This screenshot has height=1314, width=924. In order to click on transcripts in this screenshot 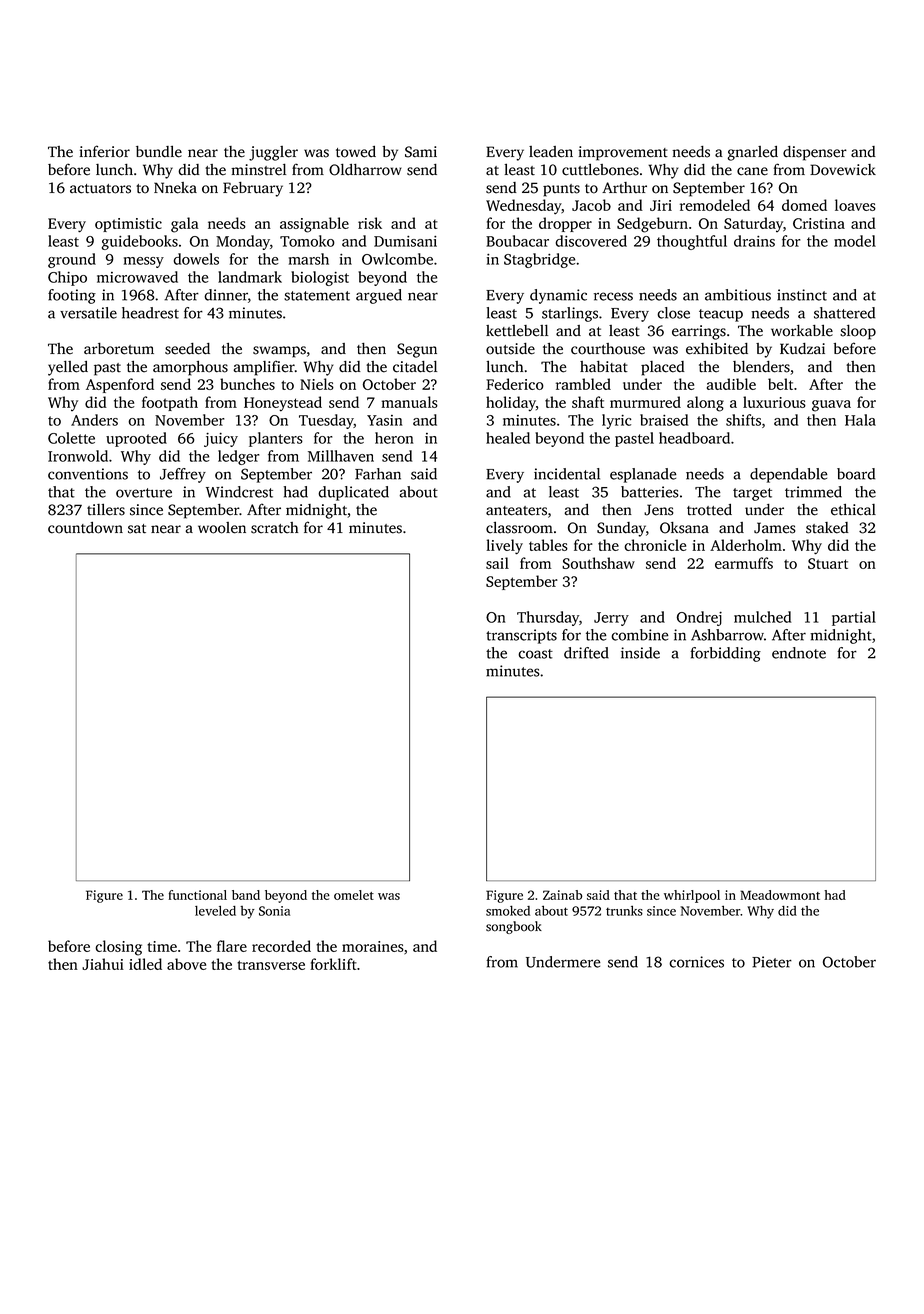, I will do `click(521, 636)`.
